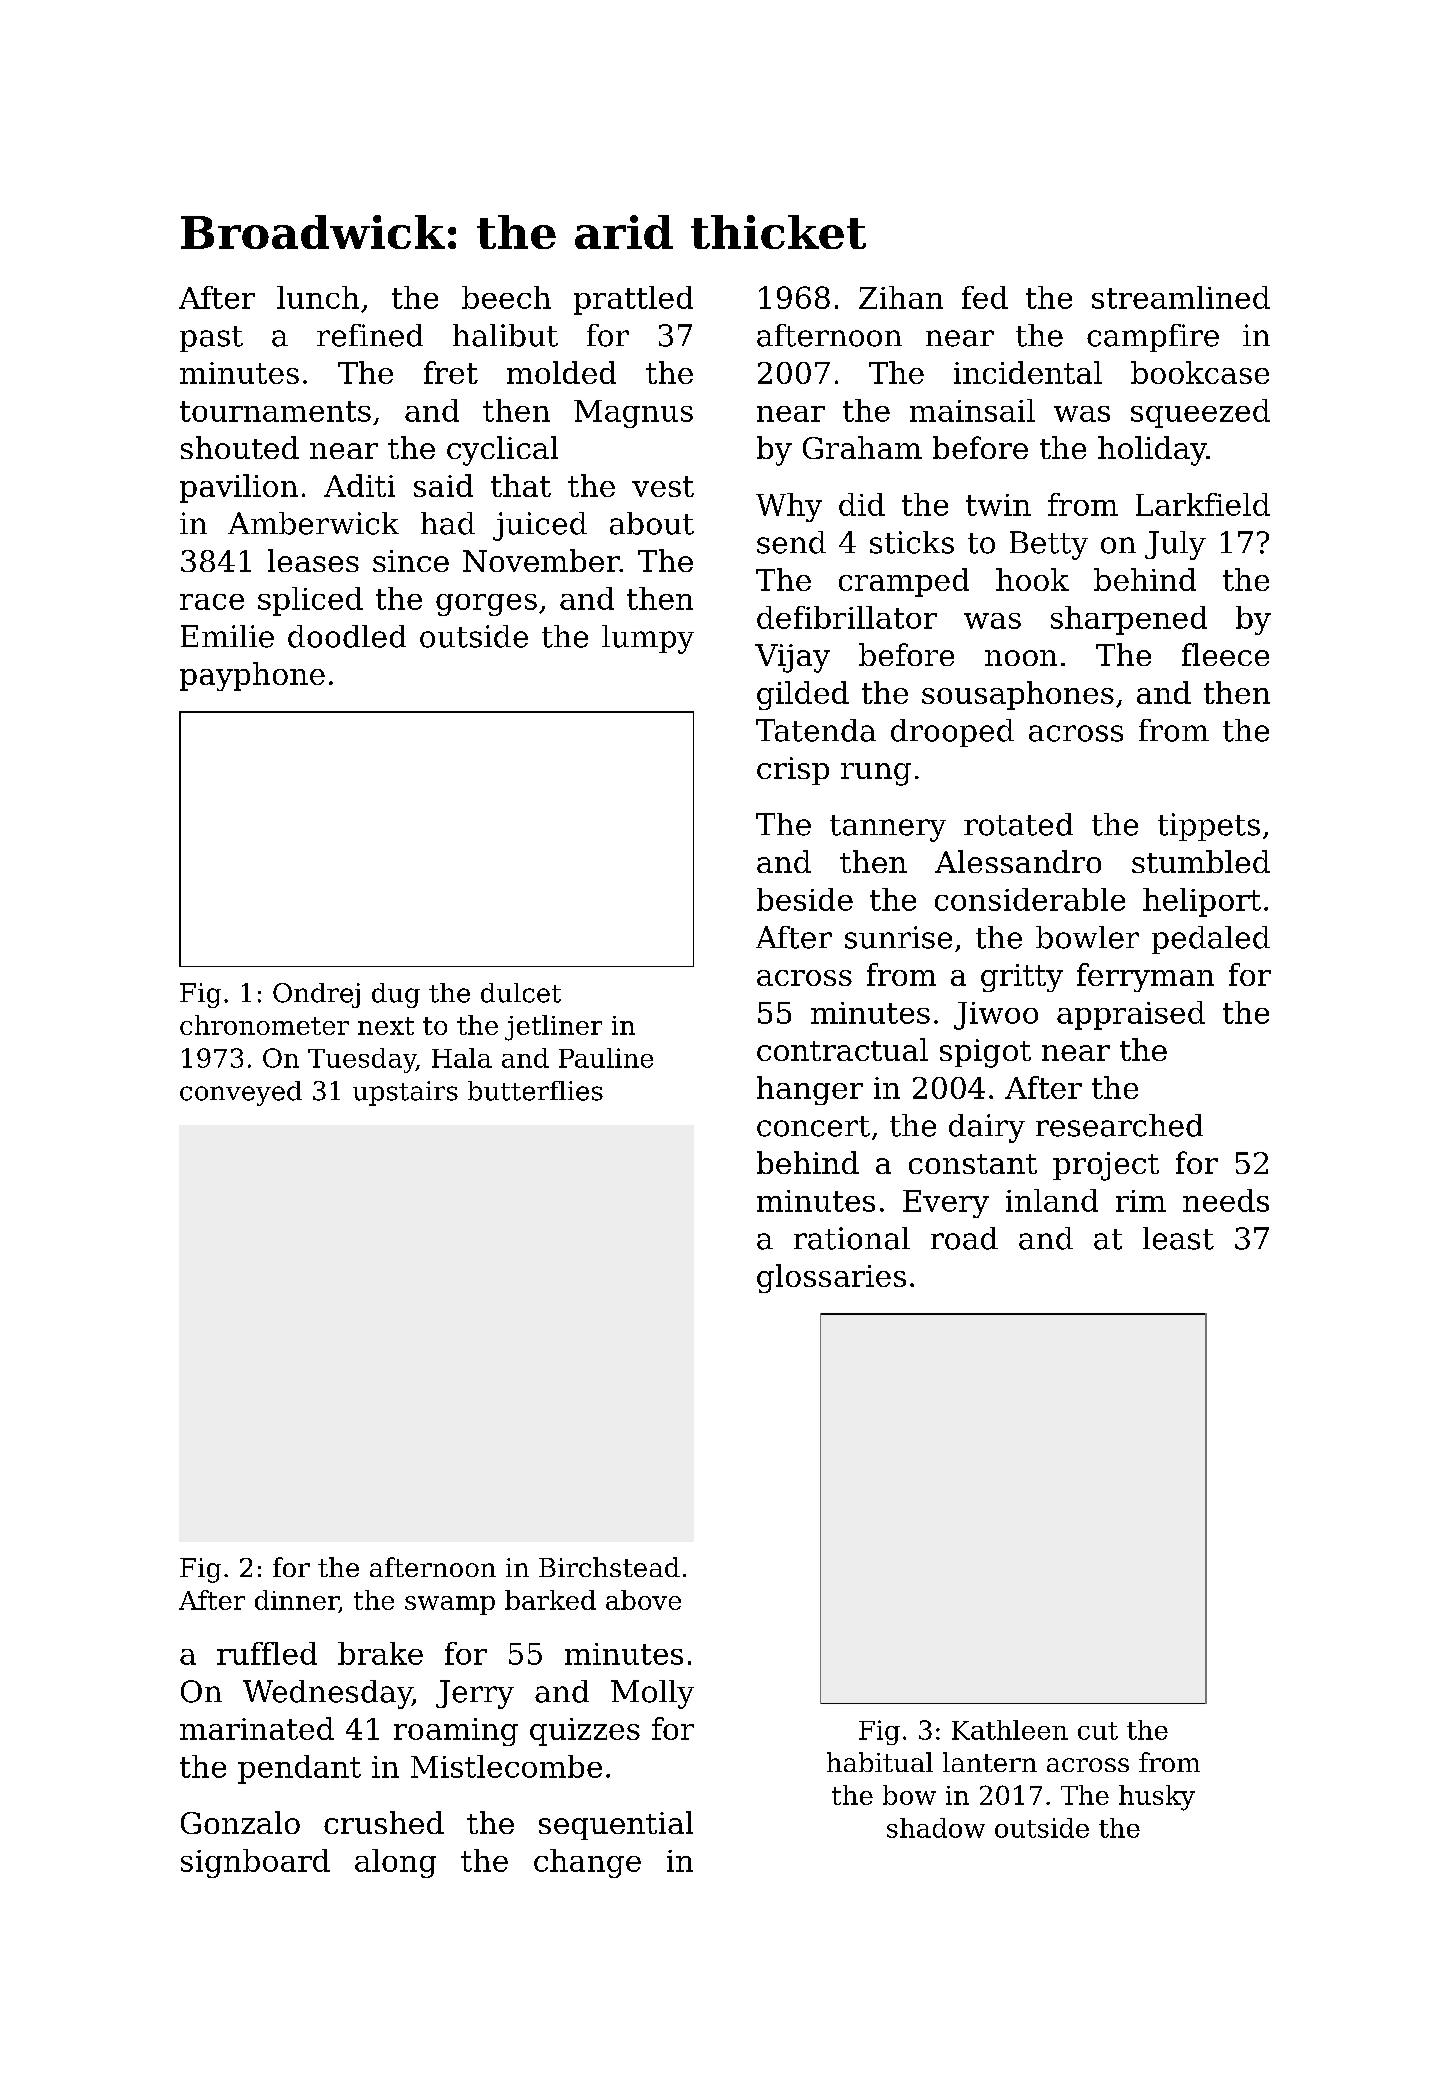  Describe the element at coordinates (239, 488) in the screenshot. I see `pavilion` at that location.
